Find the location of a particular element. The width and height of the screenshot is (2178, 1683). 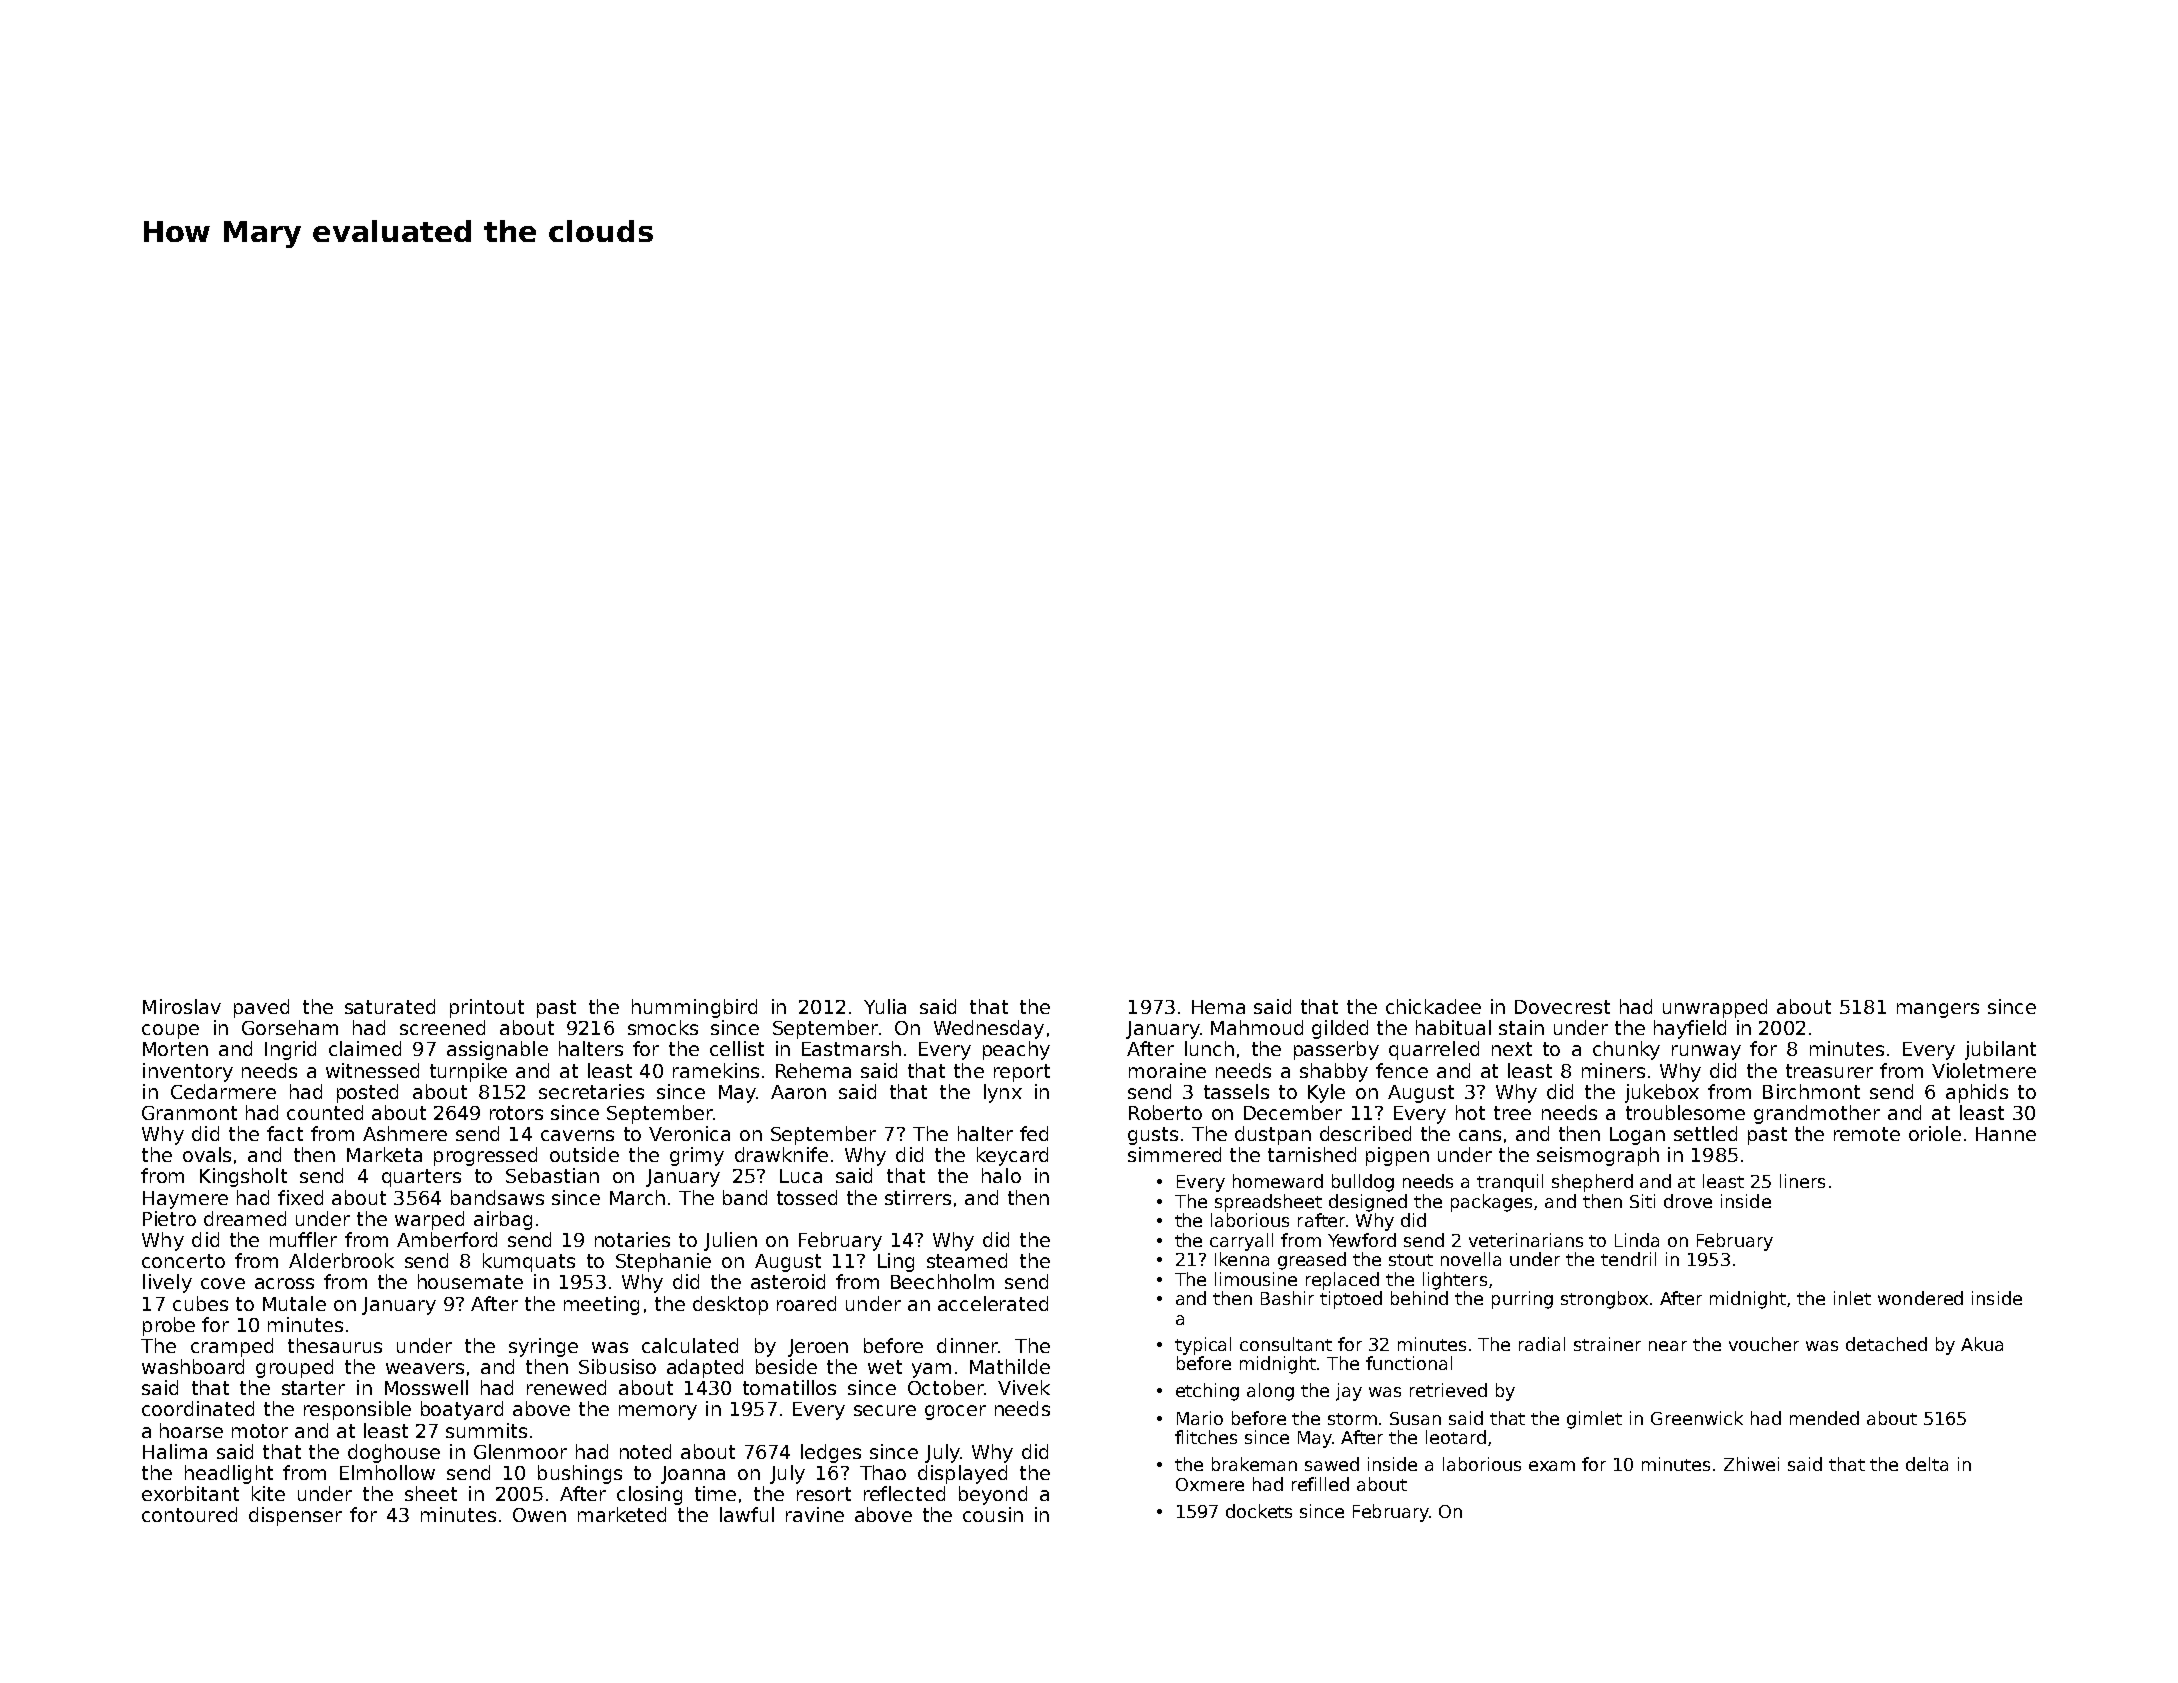

mangers is located at coordinates (1938, 1010).
